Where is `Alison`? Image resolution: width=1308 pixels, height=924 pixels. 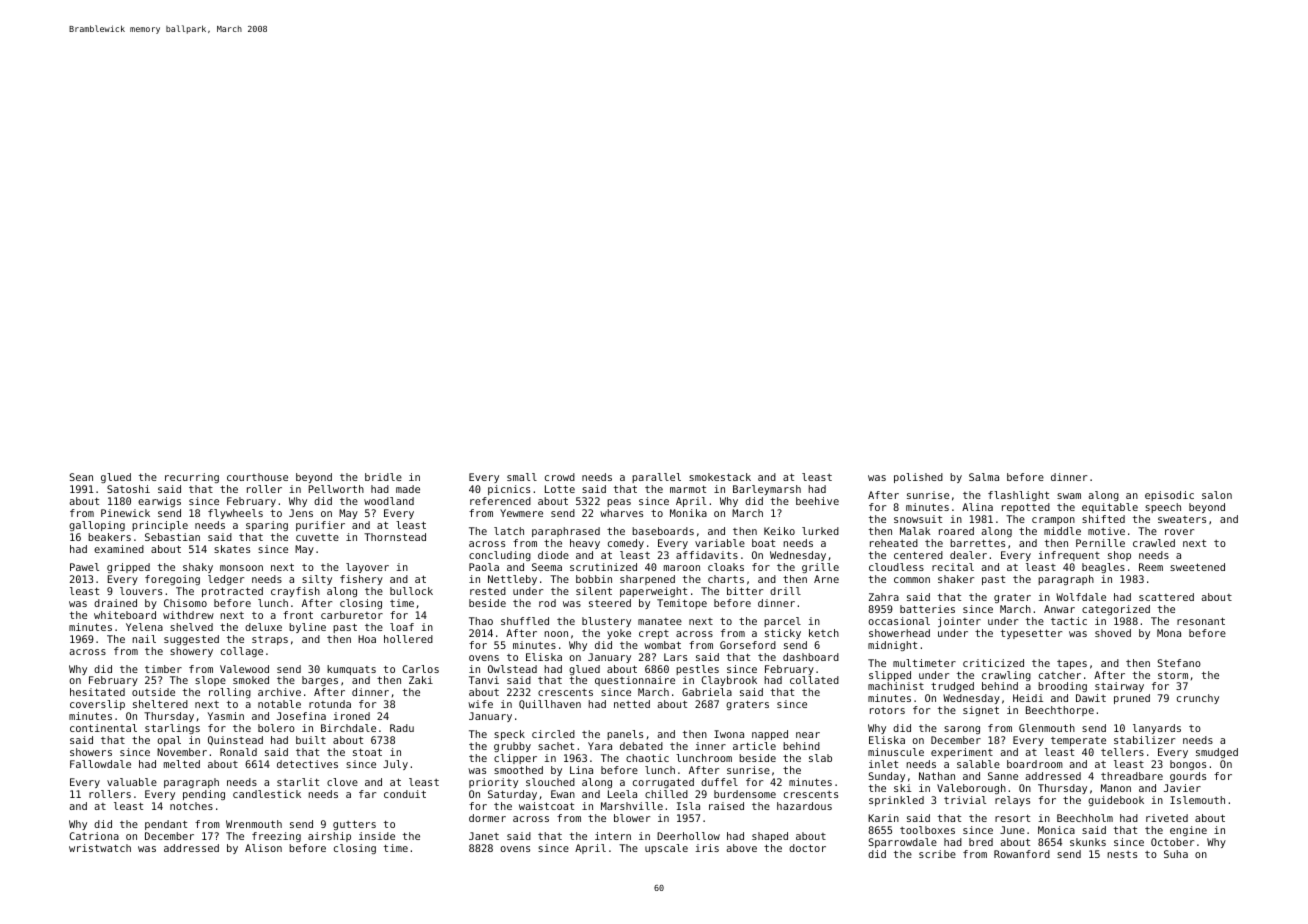
Alison is located at coordinates (263, 848).
